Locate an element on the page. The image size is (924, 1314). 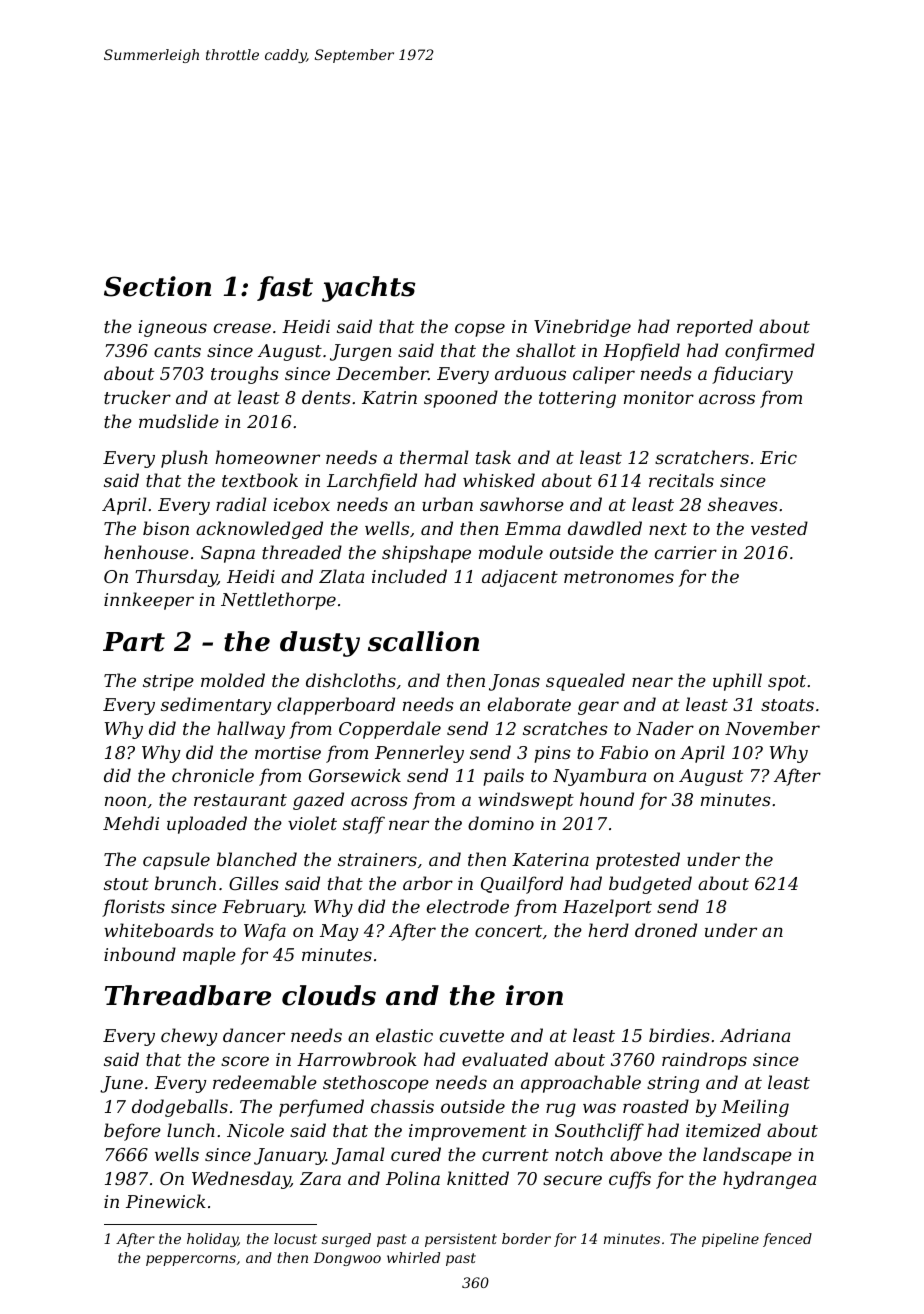
Part is located at coordinates (134, 642).
